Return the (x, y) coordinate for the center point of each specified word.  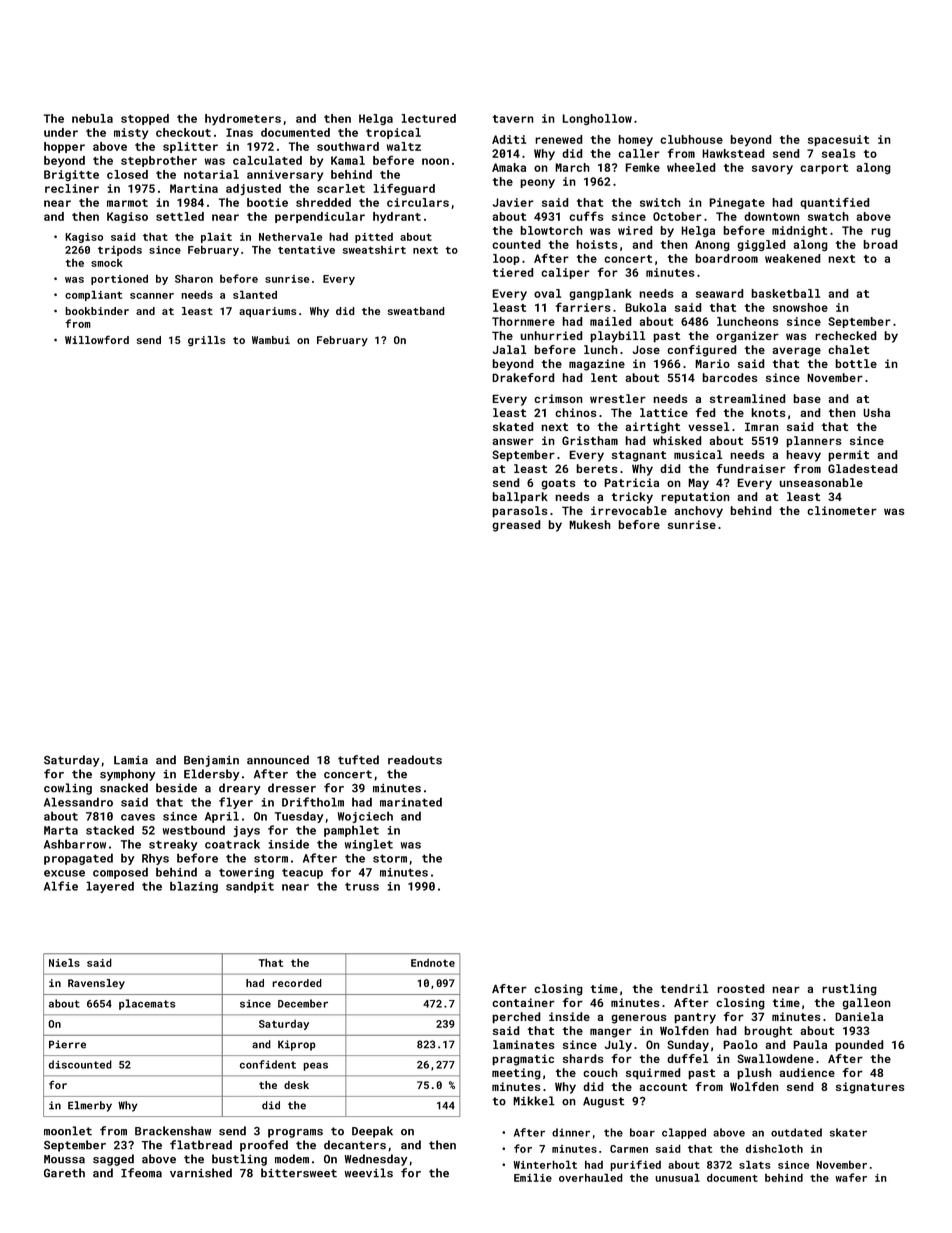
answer (513, 441)
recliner (72, 188)
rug (881, 233)
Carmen (629, 1149)
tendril (684, 988)
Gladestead (863, 468)
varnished (201, 1173)
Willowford (97, 339)
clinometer (842, 510)
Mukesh (590, 524)
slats (754, 1164)
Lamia (131, 760)
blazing (194, 887)
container (523, 1002)
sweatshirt (374, 250)
